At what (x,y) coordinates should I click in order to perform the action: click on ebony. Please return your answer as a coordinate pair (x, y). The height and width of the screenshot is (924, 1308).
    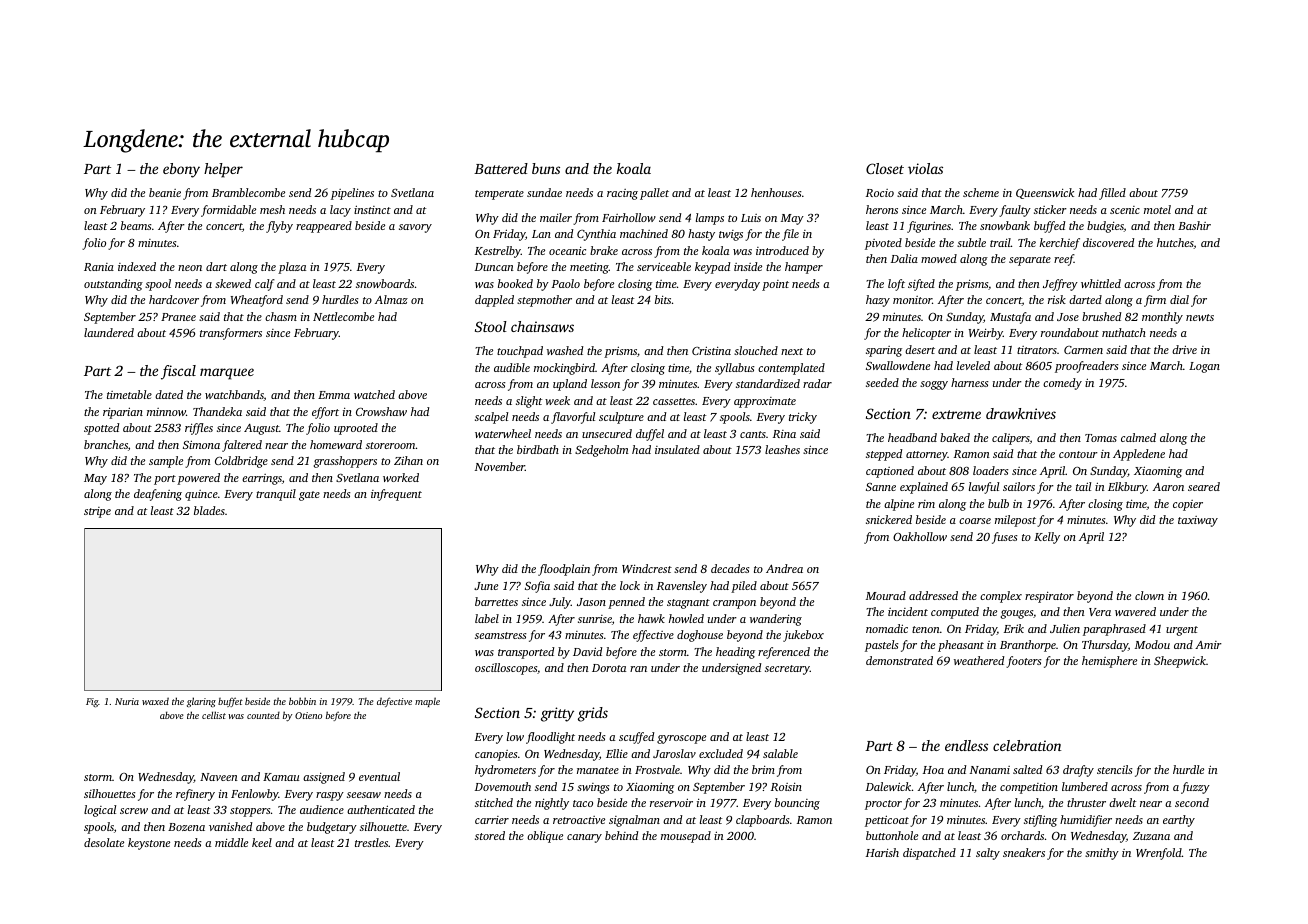
    Looking at the image, I should click on (181, 170).
